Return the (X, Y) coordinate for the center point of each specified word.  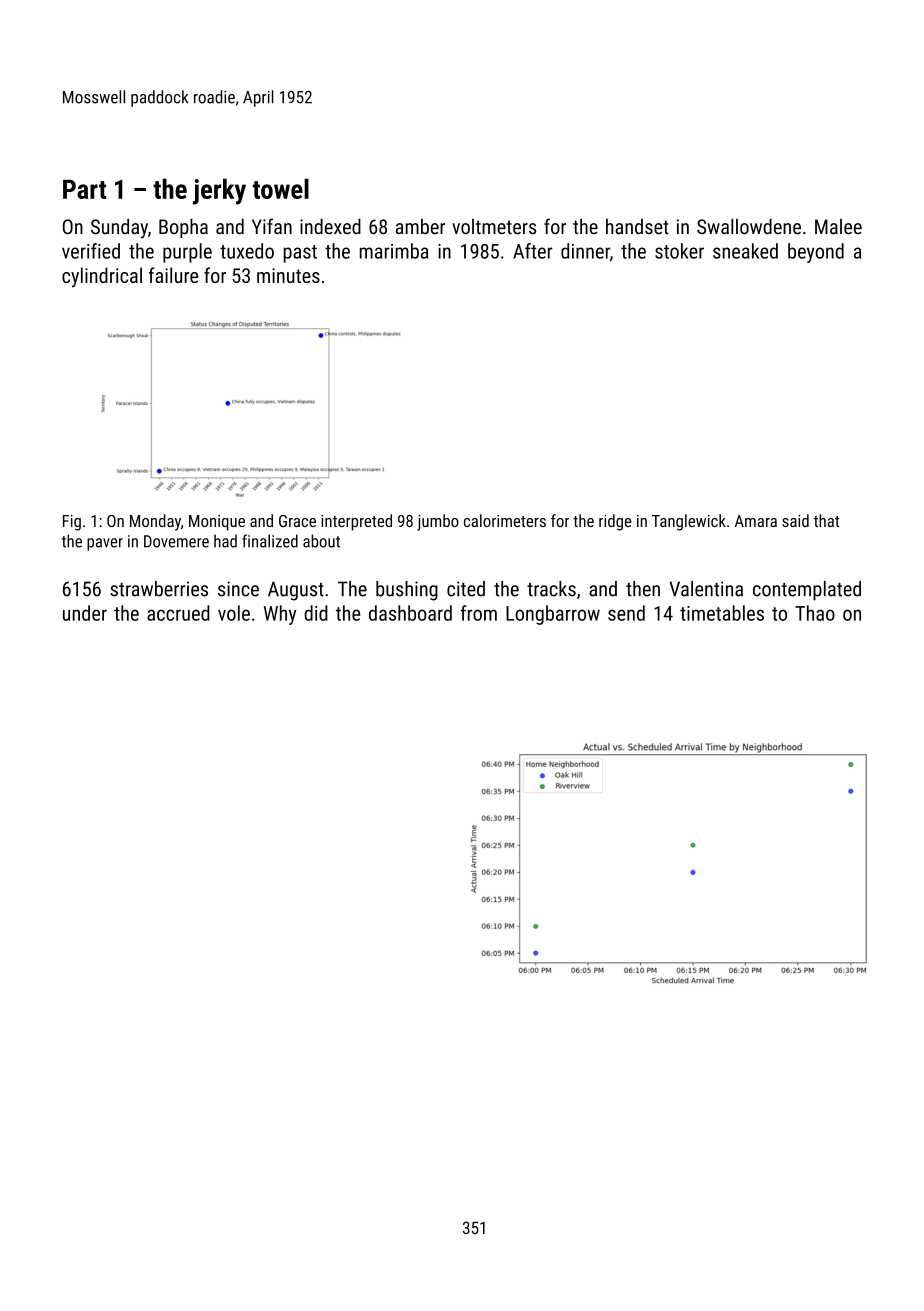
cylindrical (102, 277)
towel (280, 188)
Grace (297, 521)
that (826, 520)
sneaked (745, 251)
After (533, 251)
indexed (330, 227)
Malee (838, 227)
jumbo (438, 522)
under (85, 613)
